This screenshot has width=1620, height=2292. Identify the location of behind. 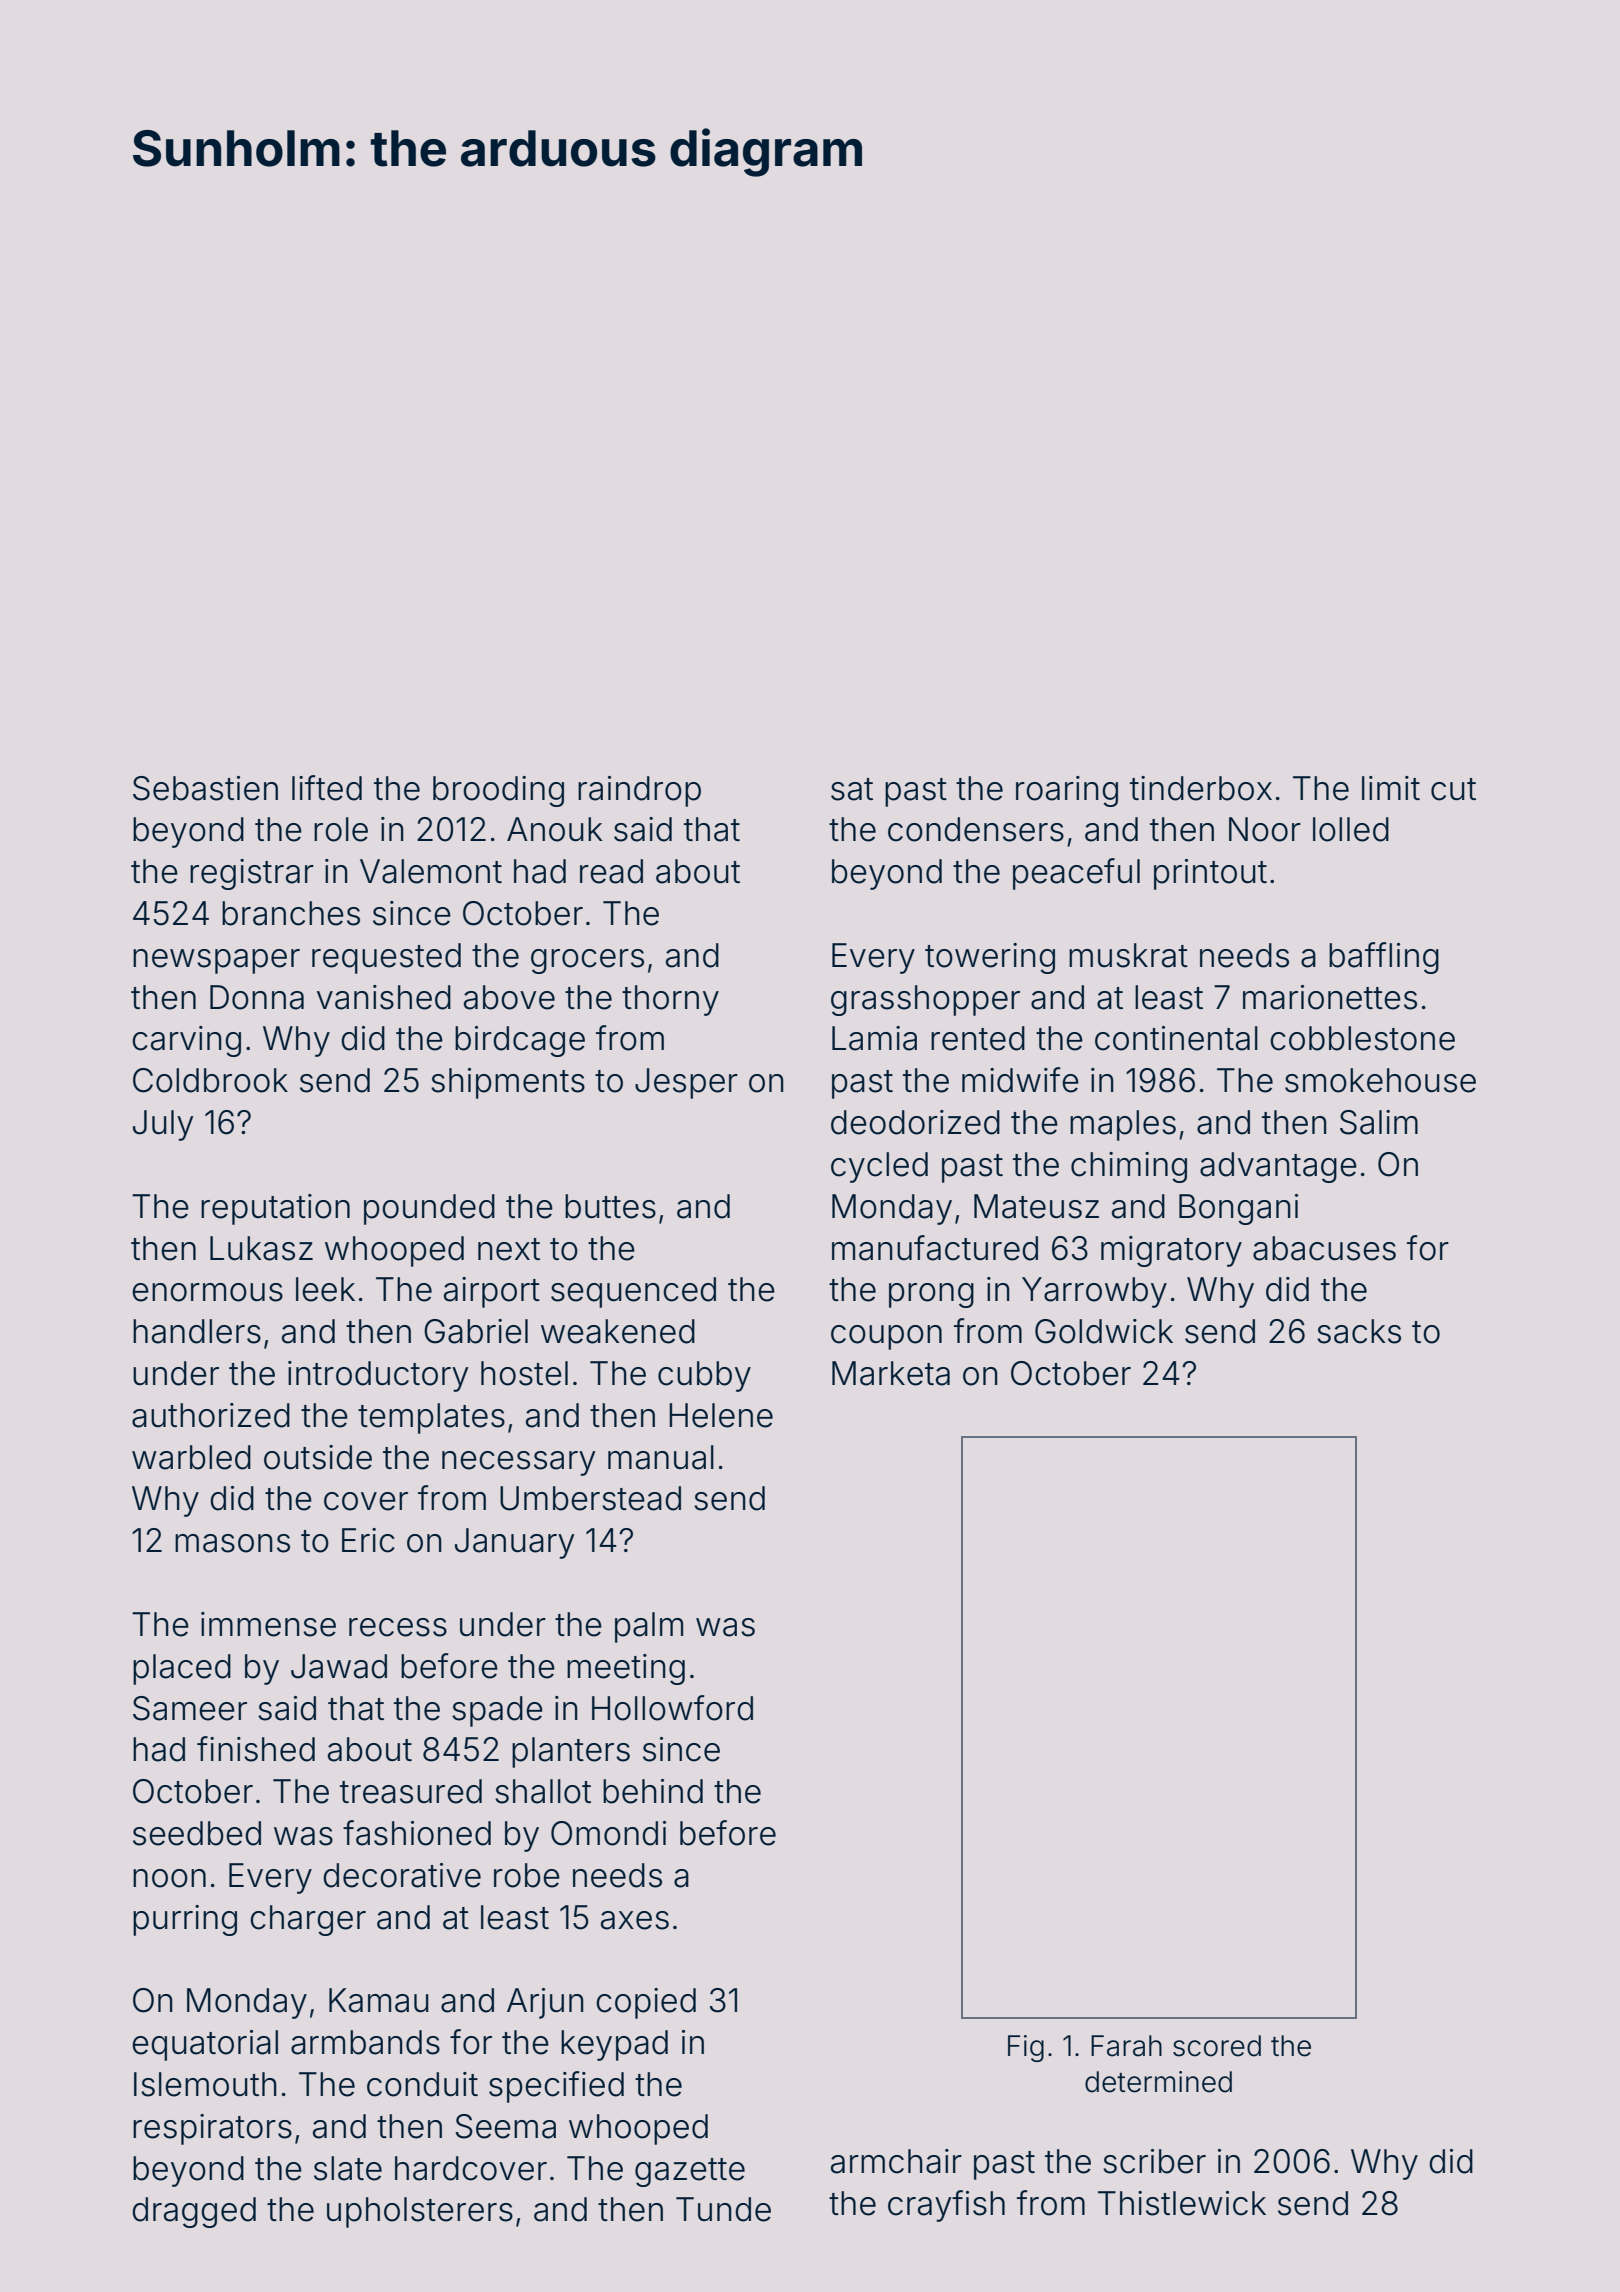
(653, 1791).
